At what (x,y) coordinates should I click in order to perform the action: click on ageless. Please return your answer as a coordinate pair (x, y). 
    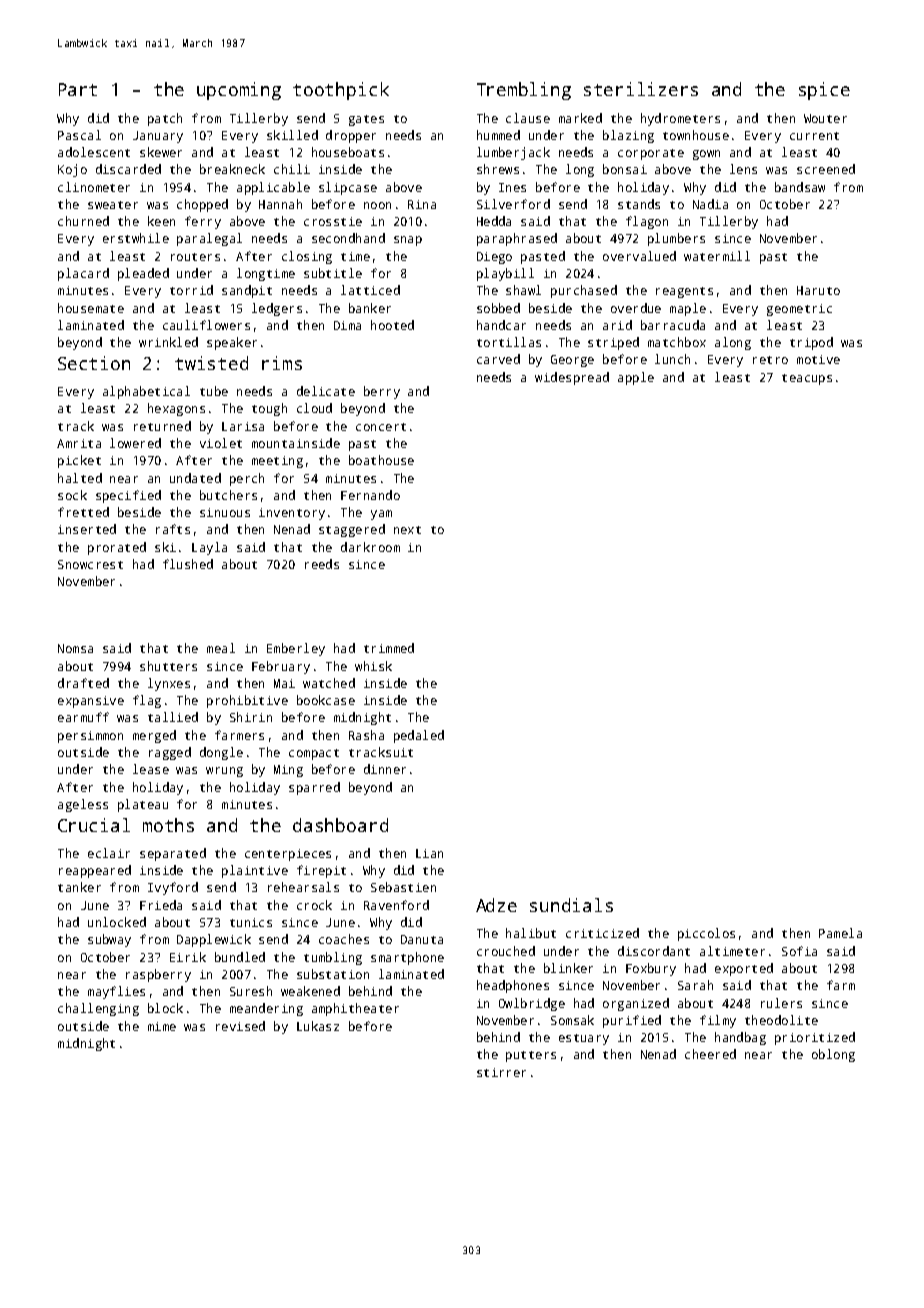
    Looking at the image, I should click on (83, 805).
